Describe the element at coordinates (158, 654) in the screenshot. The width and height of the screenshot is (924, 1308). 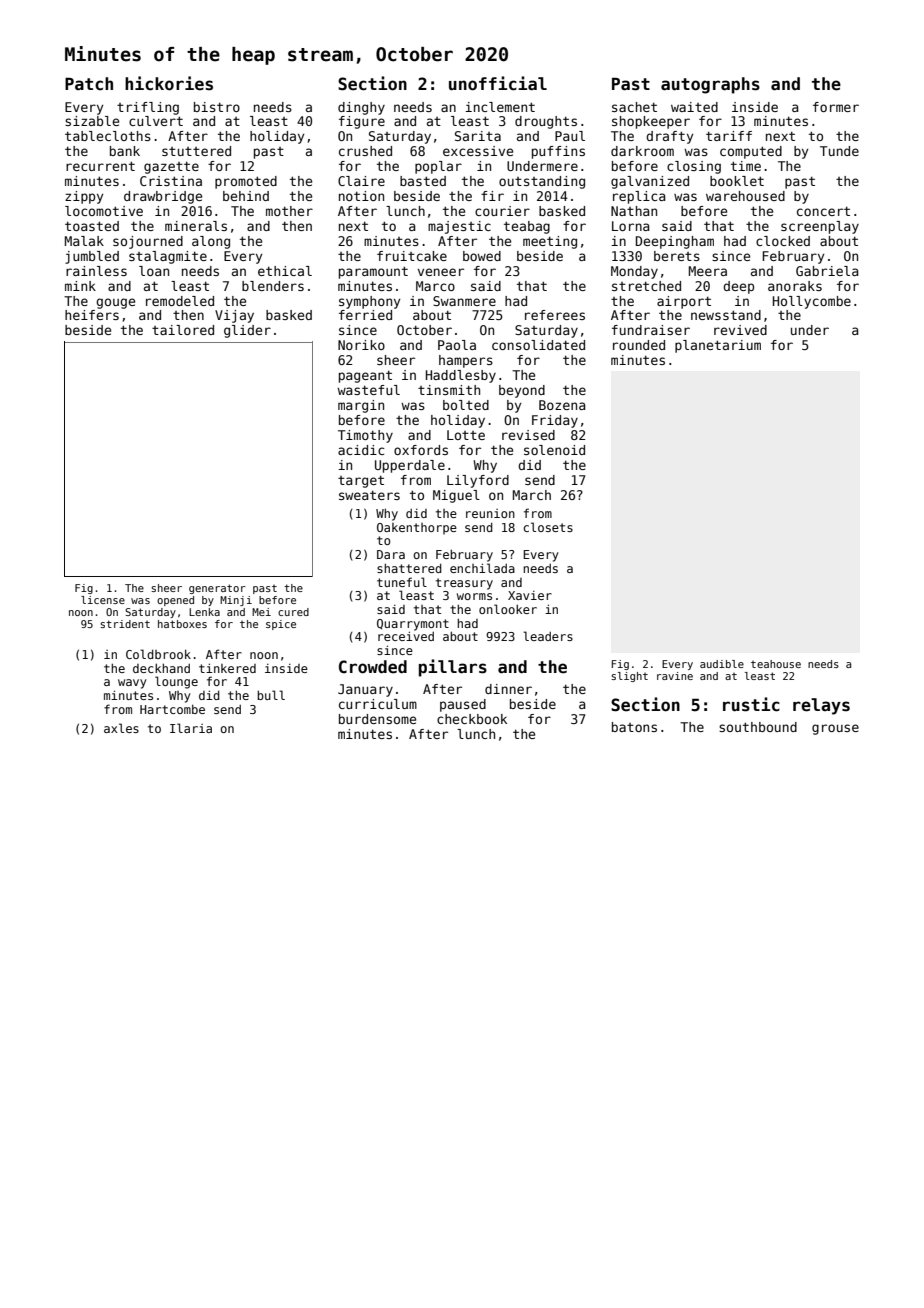
I see `Coldbrook` at that location.
